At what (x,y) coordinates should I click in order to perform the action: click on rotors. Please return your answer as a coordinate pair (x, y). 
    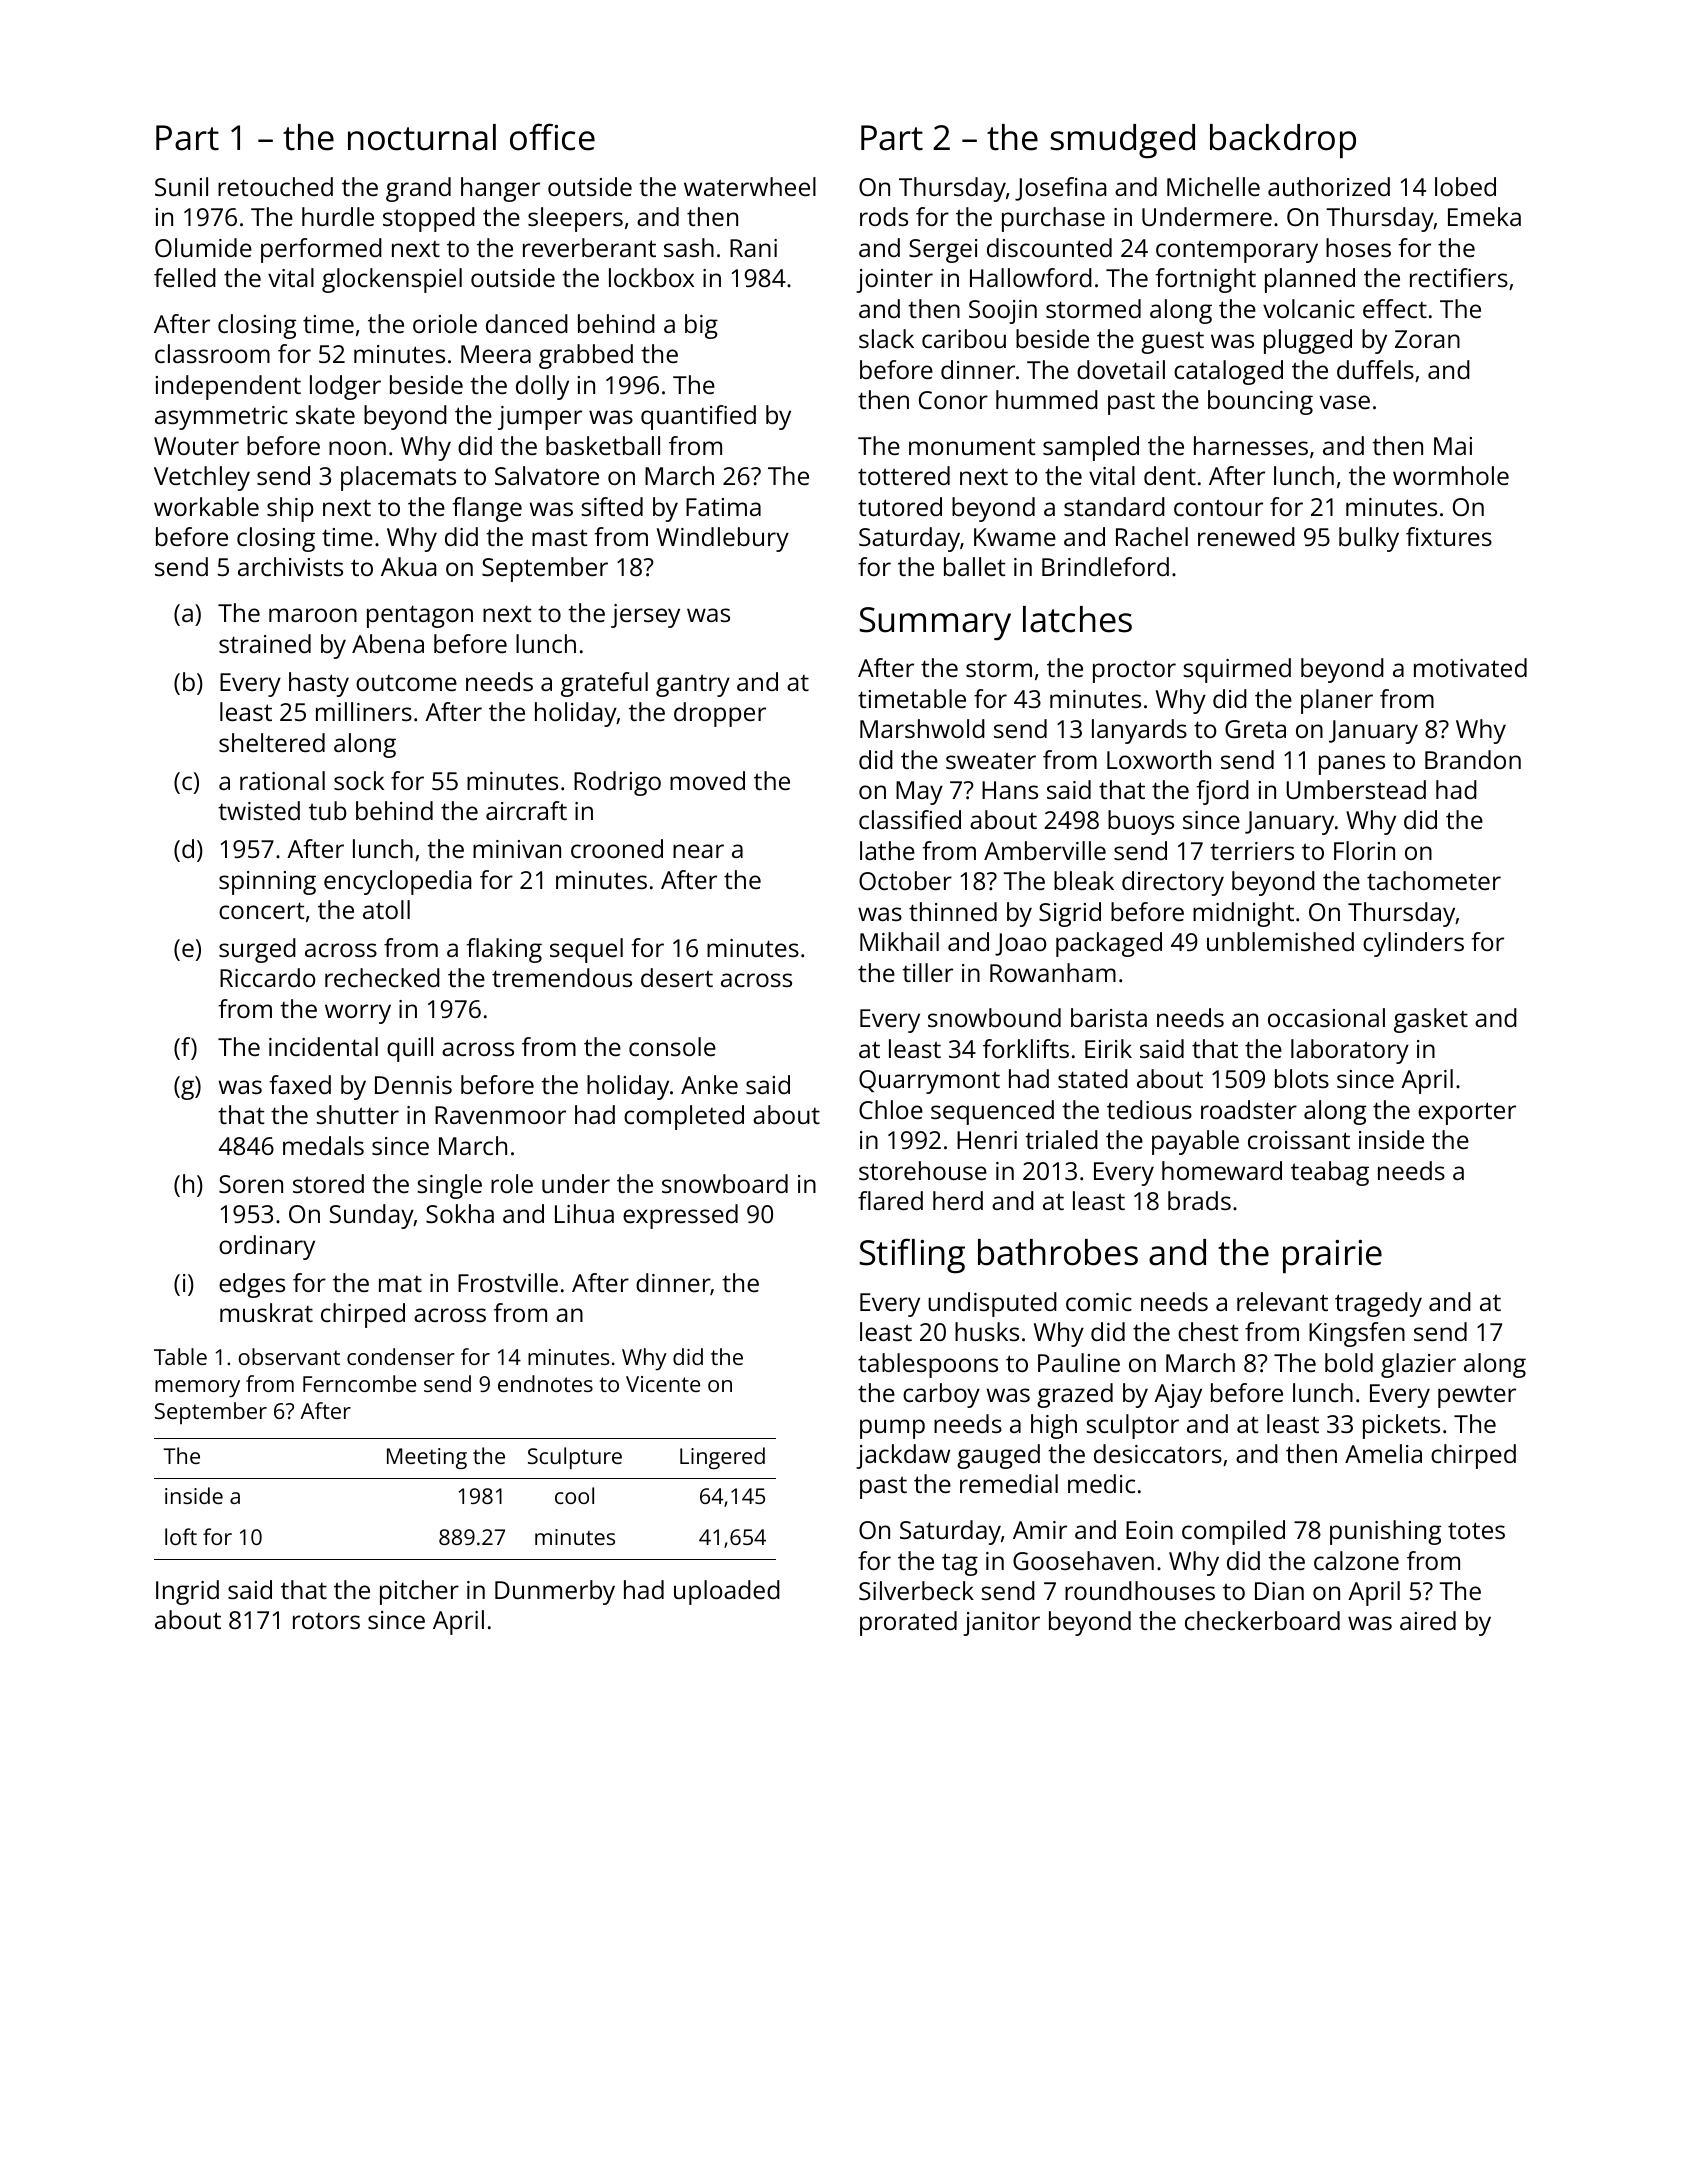
    Looking at the image, I should click on (326, 1621).
